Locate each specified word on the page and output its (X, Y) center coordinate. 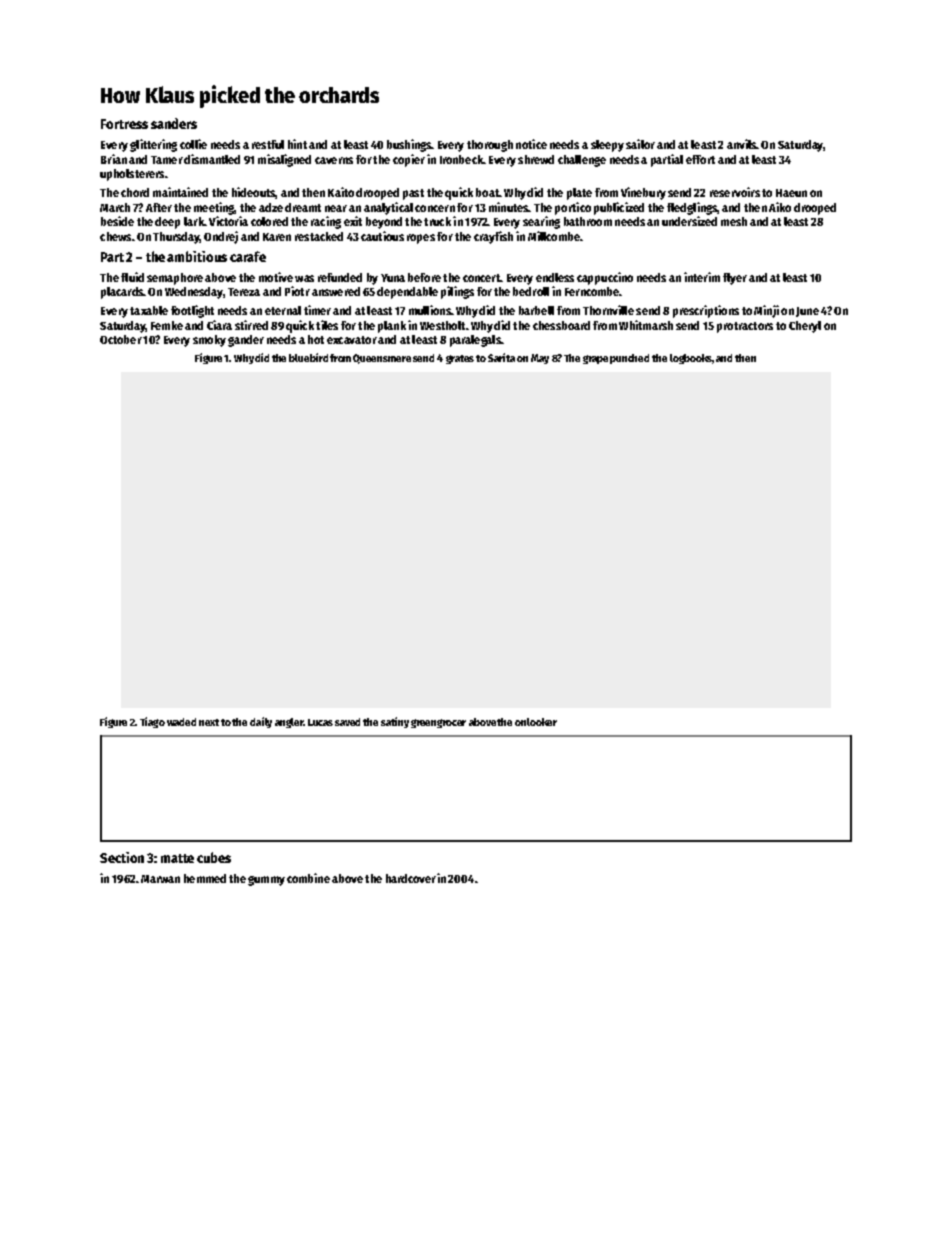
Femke (167, 325)
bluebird (308, 357)
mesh (734, 221)
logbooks (691, 359)
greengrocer (438, 723)
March (115, 207)
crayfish (493, 237)
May (540, 359)
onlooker (536, 722)
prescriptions (706, 311)
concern (435, 208)
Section (122, 857)
